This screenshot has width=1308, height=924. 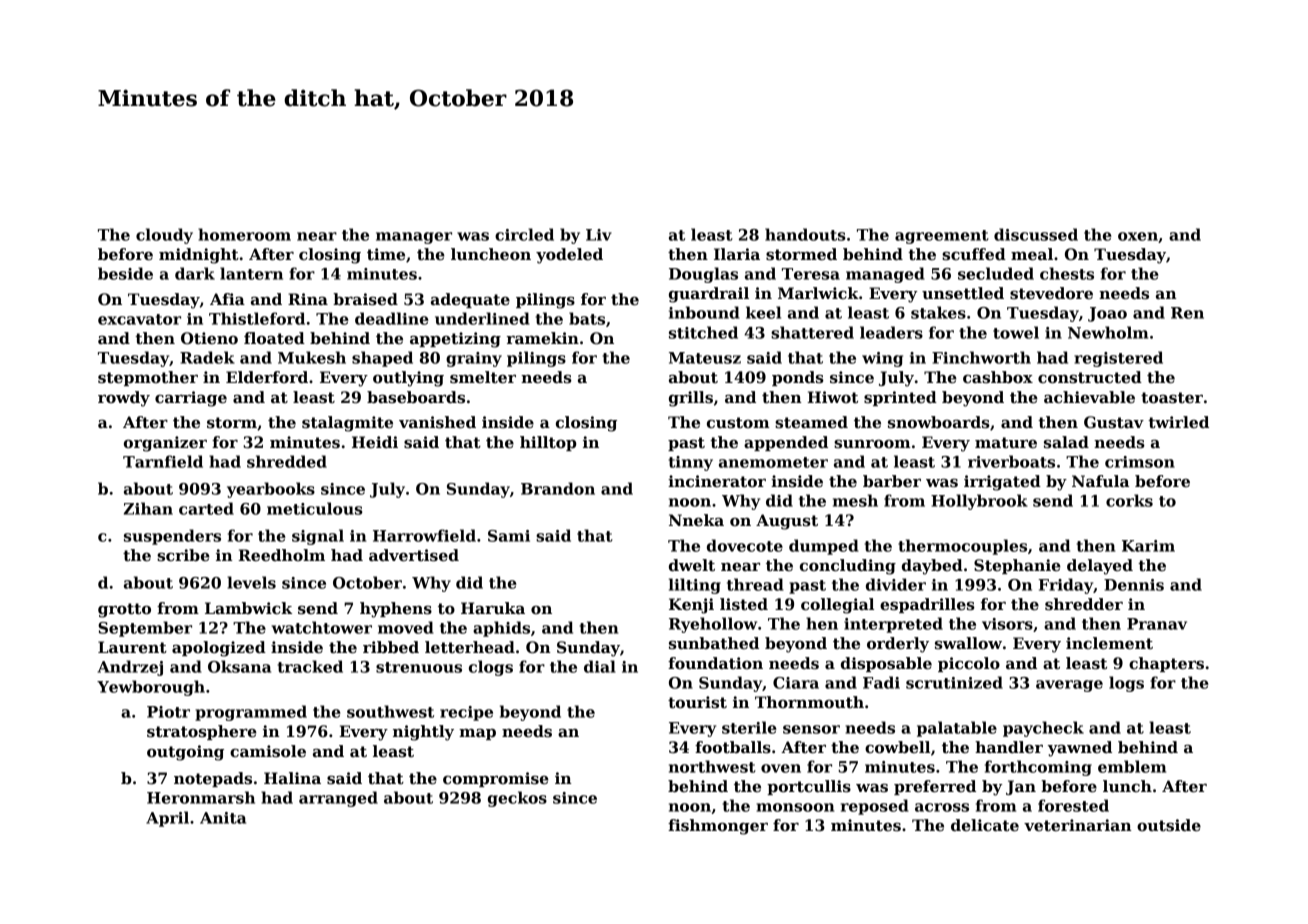 I want to click on camisole, so click(x=268, y=751).
